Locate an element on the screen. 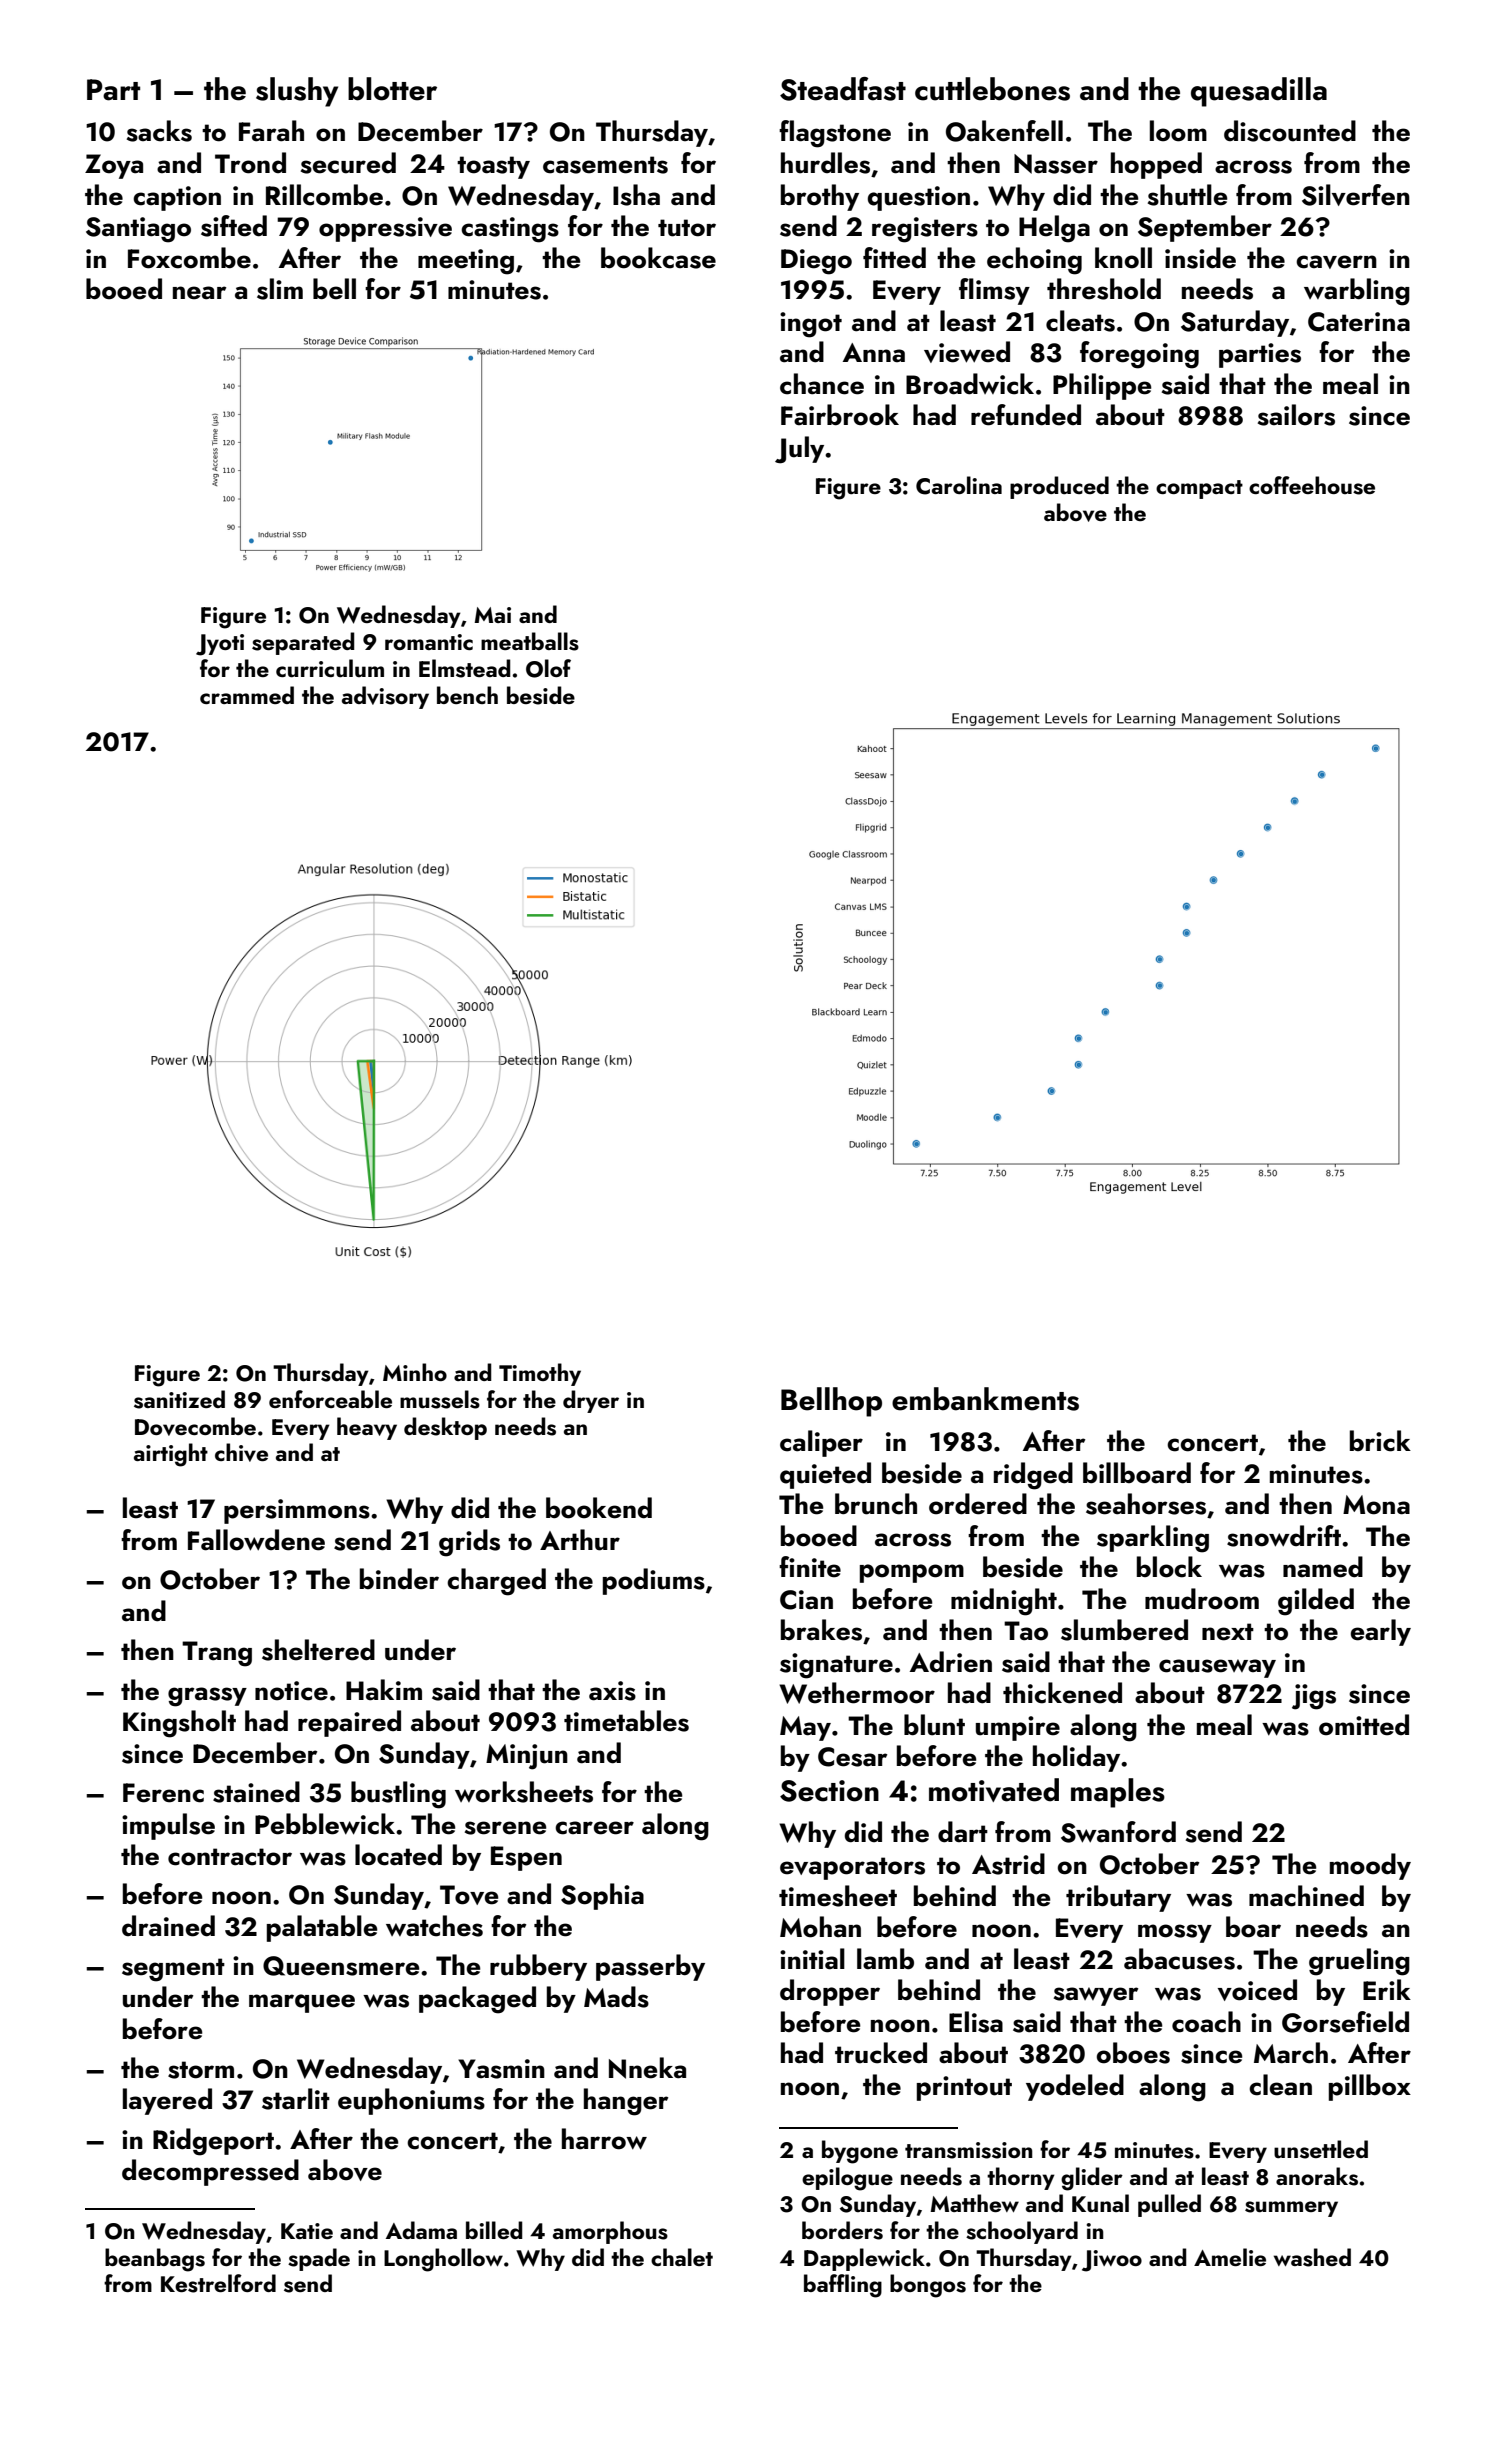 The image size is (1496, 2464). advisory is located at coordinates (385, 697).
